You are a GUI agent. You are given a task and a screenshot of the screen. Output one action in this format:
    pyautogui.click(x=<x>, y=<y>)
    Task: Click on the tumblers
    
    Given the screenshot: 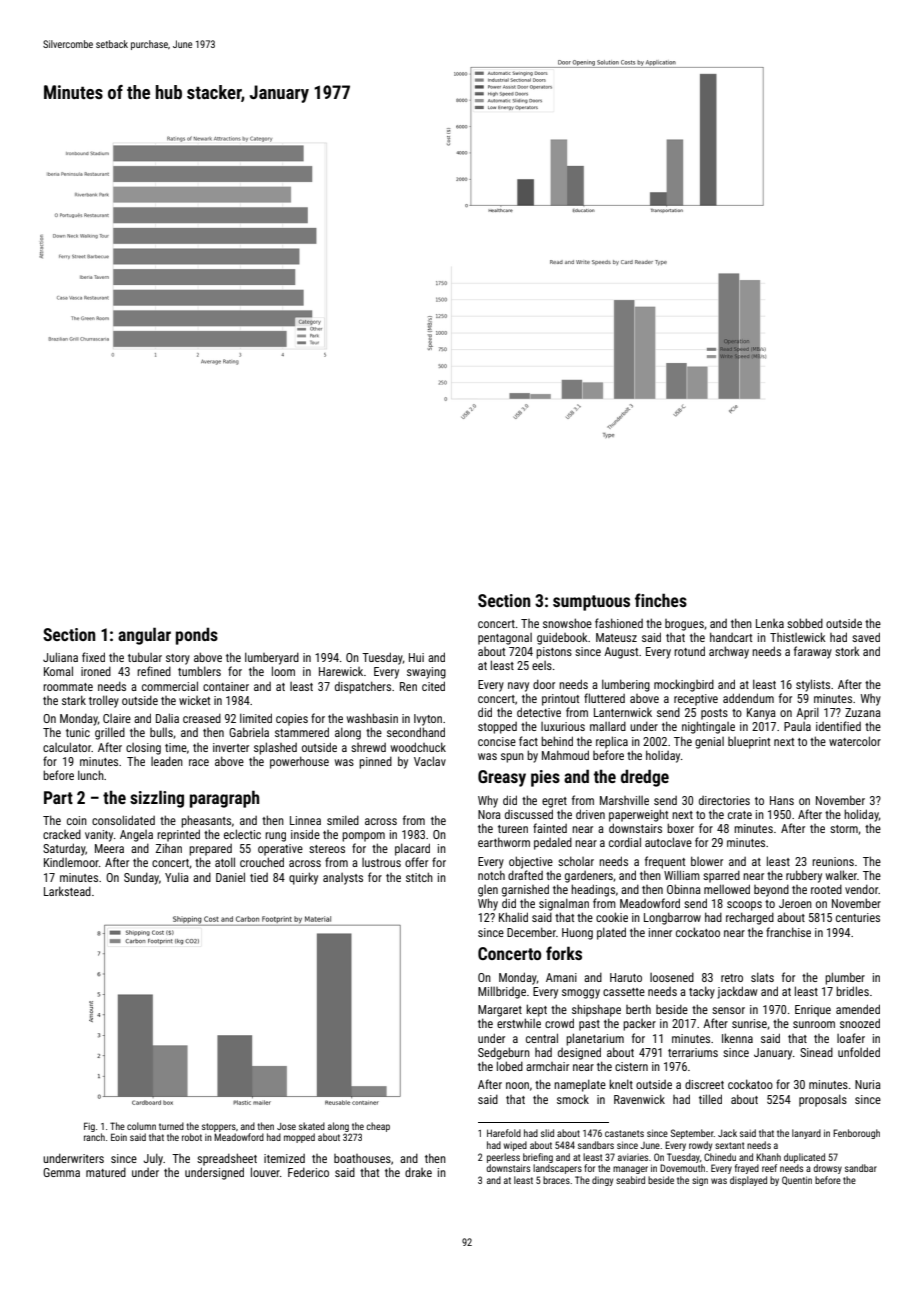 What is the action you would take?
    pyautogui.click(x=199, y=671)
